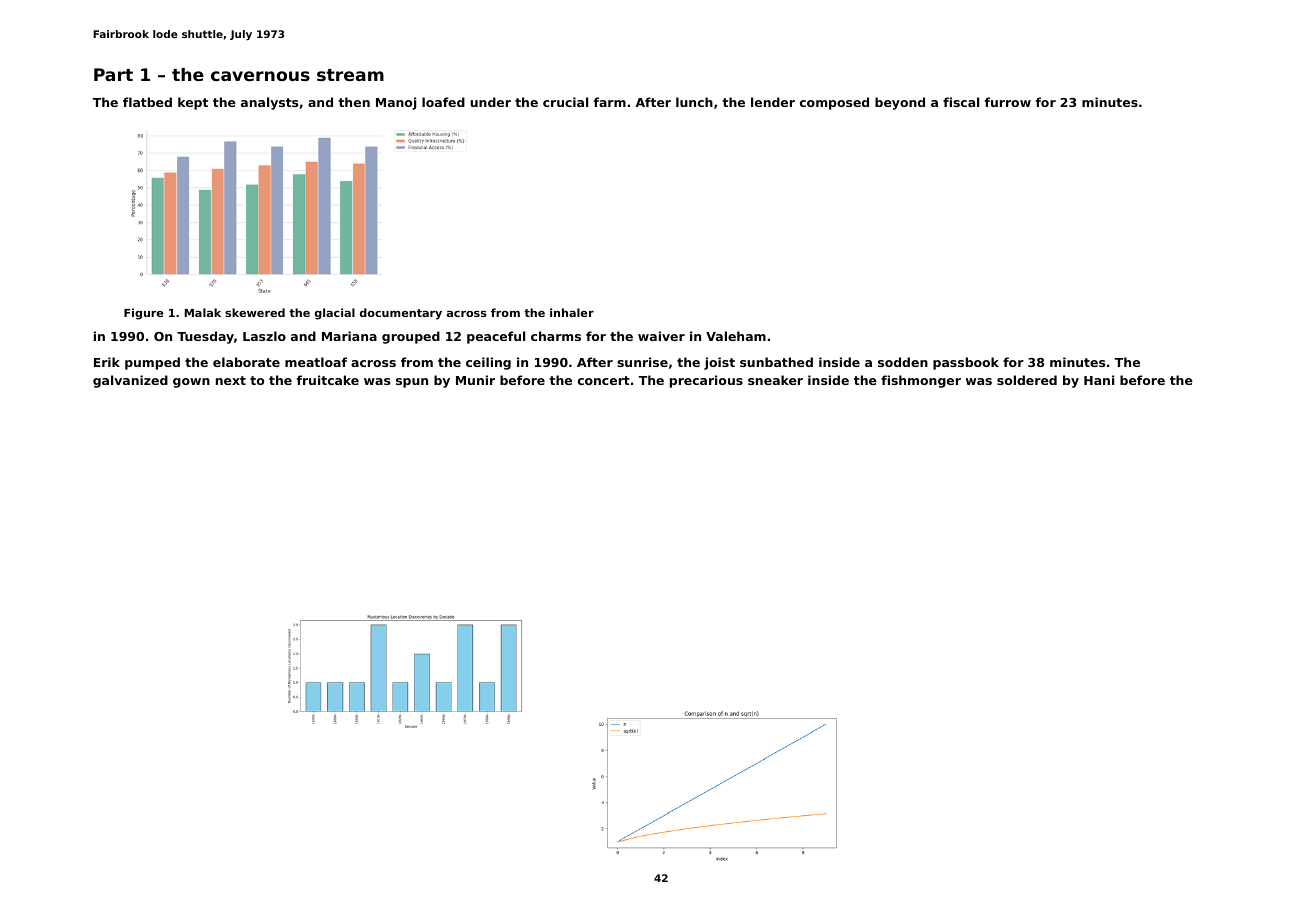  I want to click on passbook, so click(966, 363).
